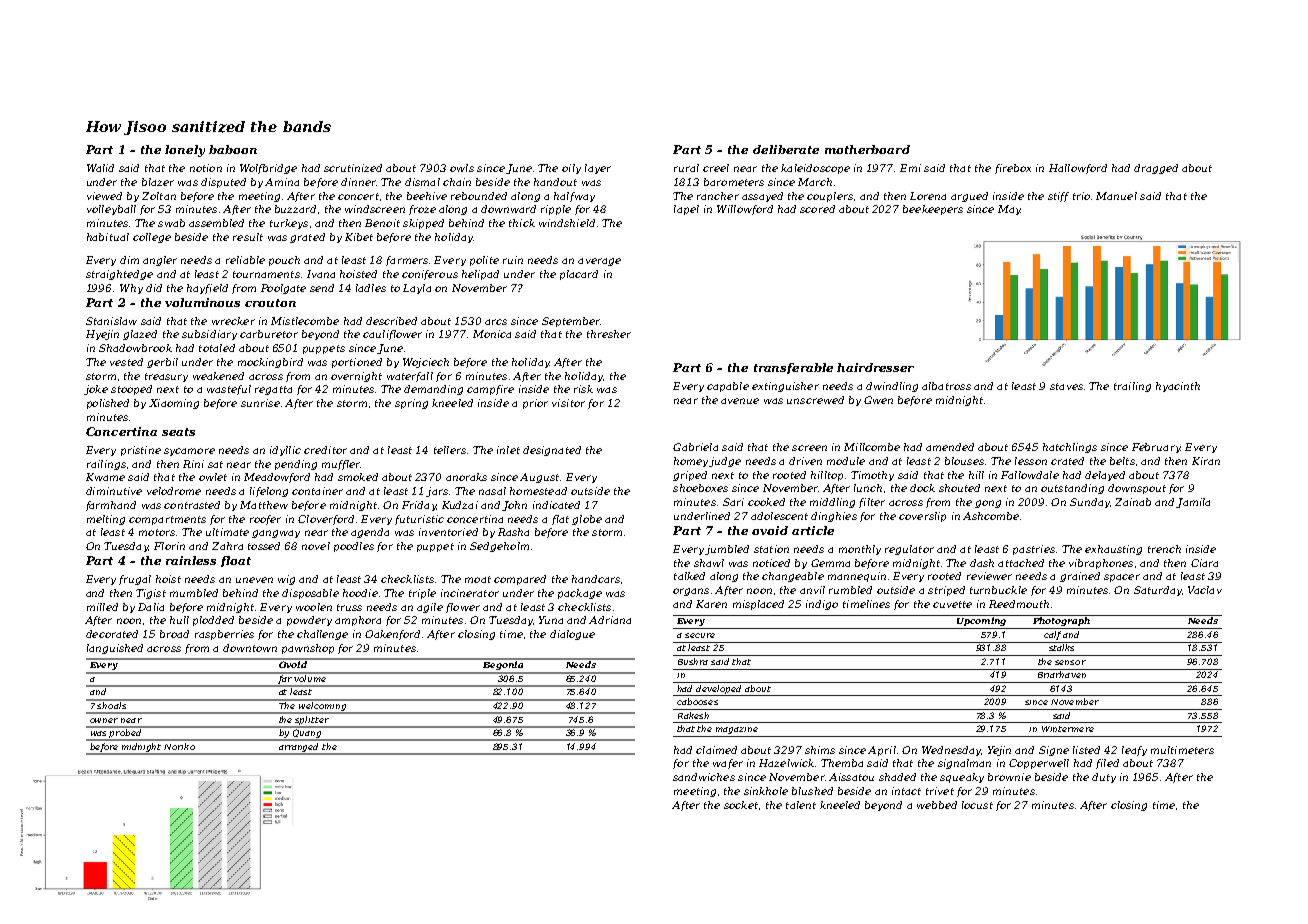  What do you see at coordinates (830, 563) in the image?
I see `Gemma` at bounding box center [830, 563].
